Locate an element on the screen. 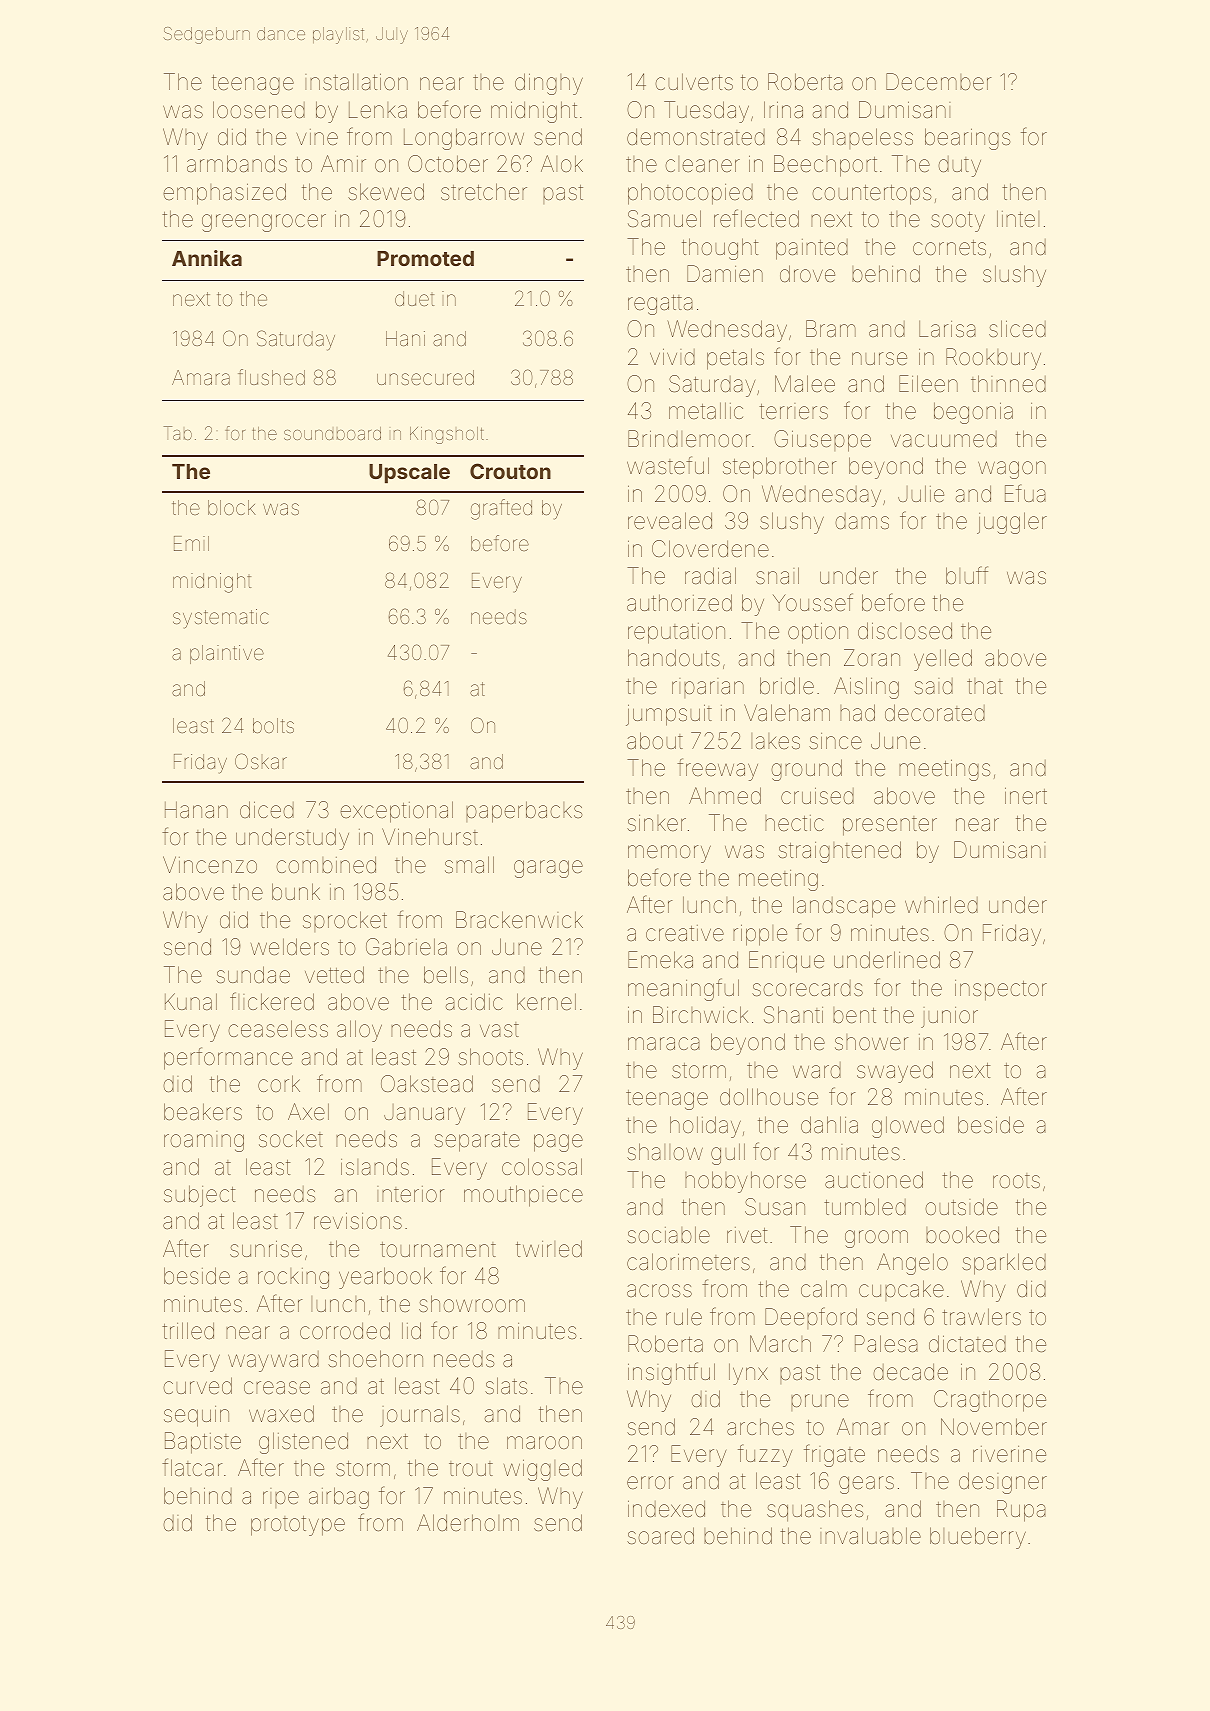 This screenshot has width=1210, height=1711. Beechport is located at coordinates (825, 166).
